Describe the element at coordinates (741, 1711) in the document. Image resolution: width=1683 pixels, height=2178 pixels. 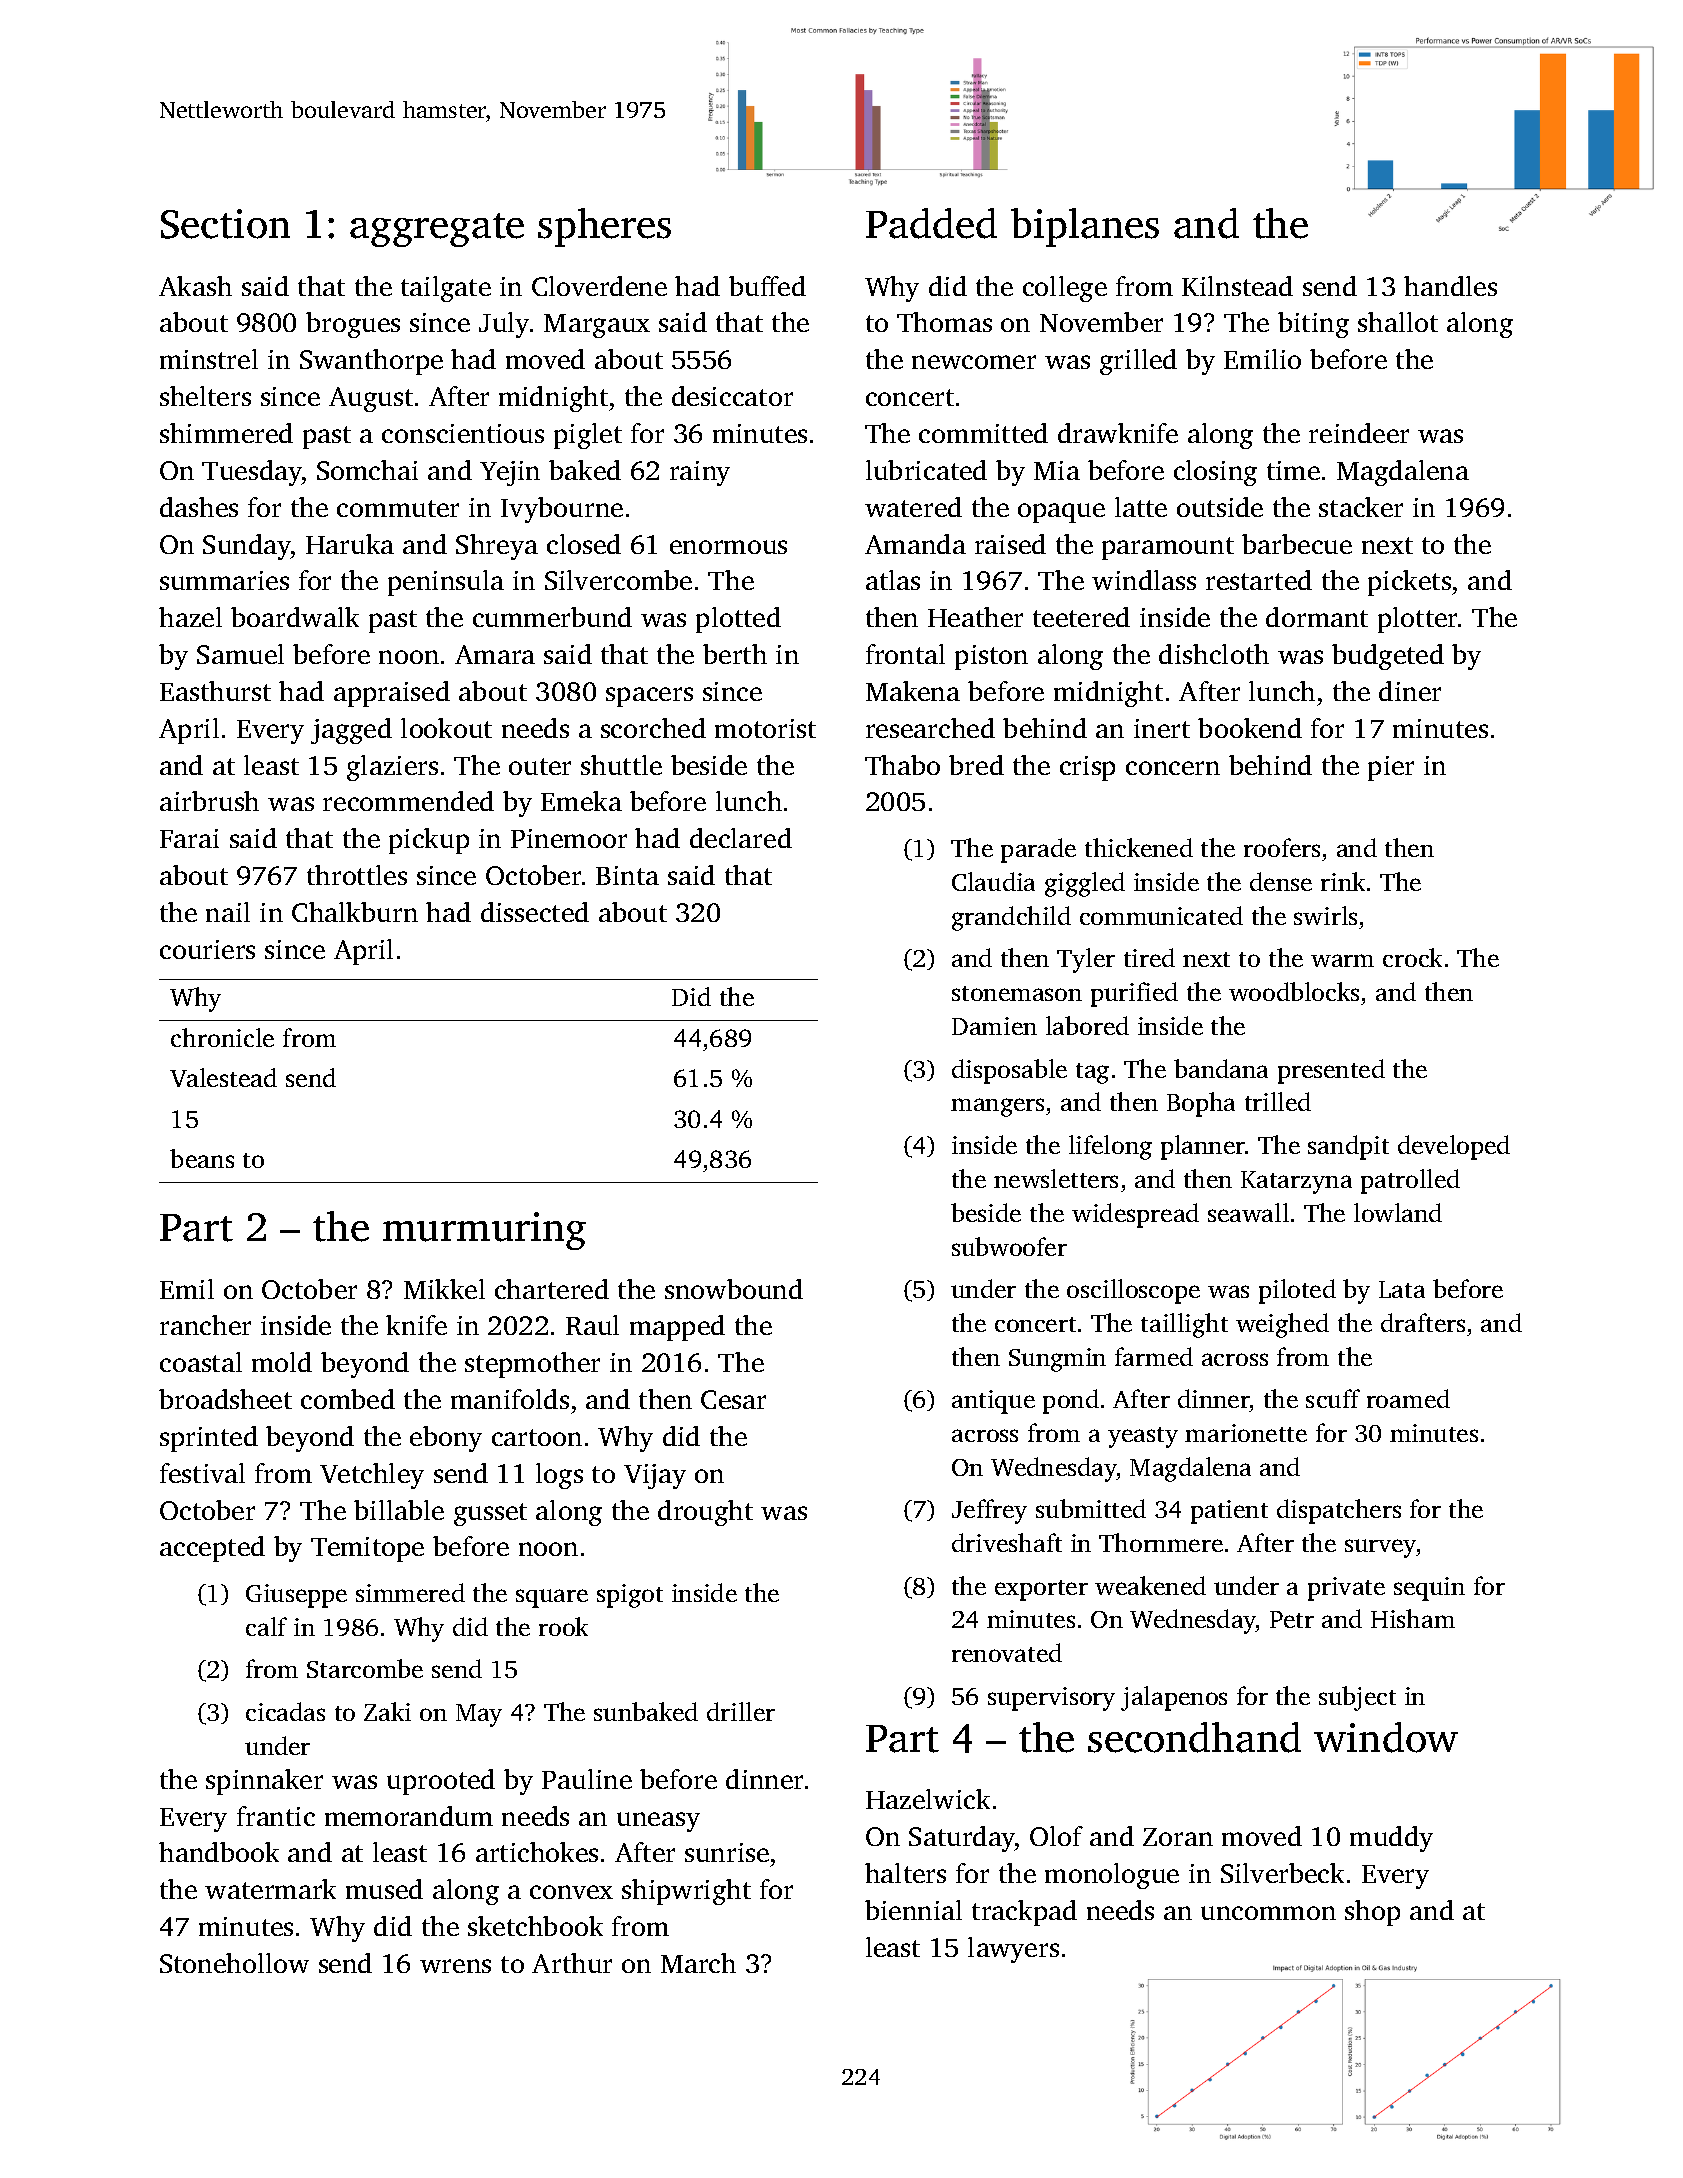
I see `driller` at that location.
